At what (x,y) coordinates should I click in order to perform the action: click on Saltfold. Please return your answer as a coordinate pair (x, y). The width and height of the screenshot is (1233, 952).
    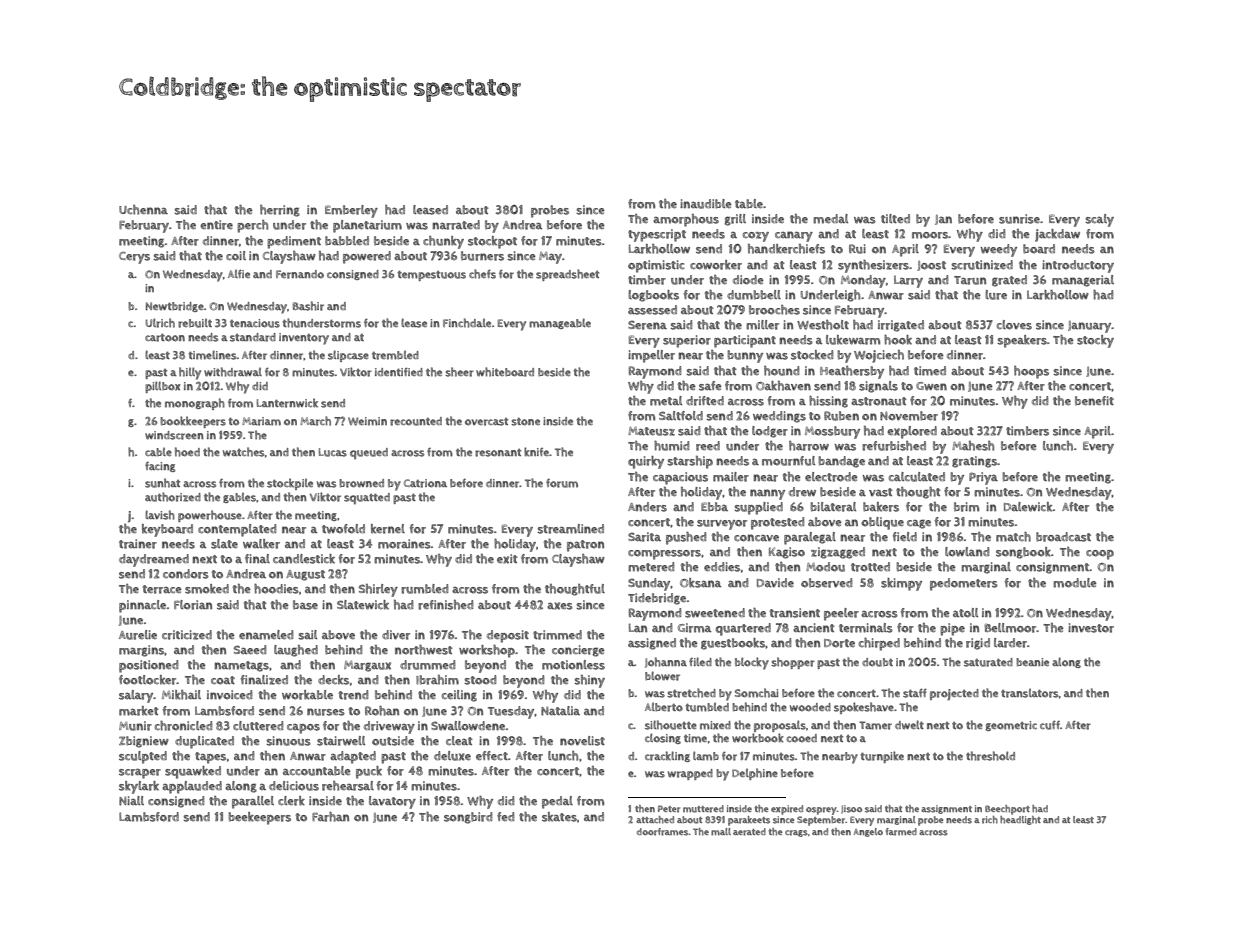
    Looking at the image, I should click on (681, 416).
